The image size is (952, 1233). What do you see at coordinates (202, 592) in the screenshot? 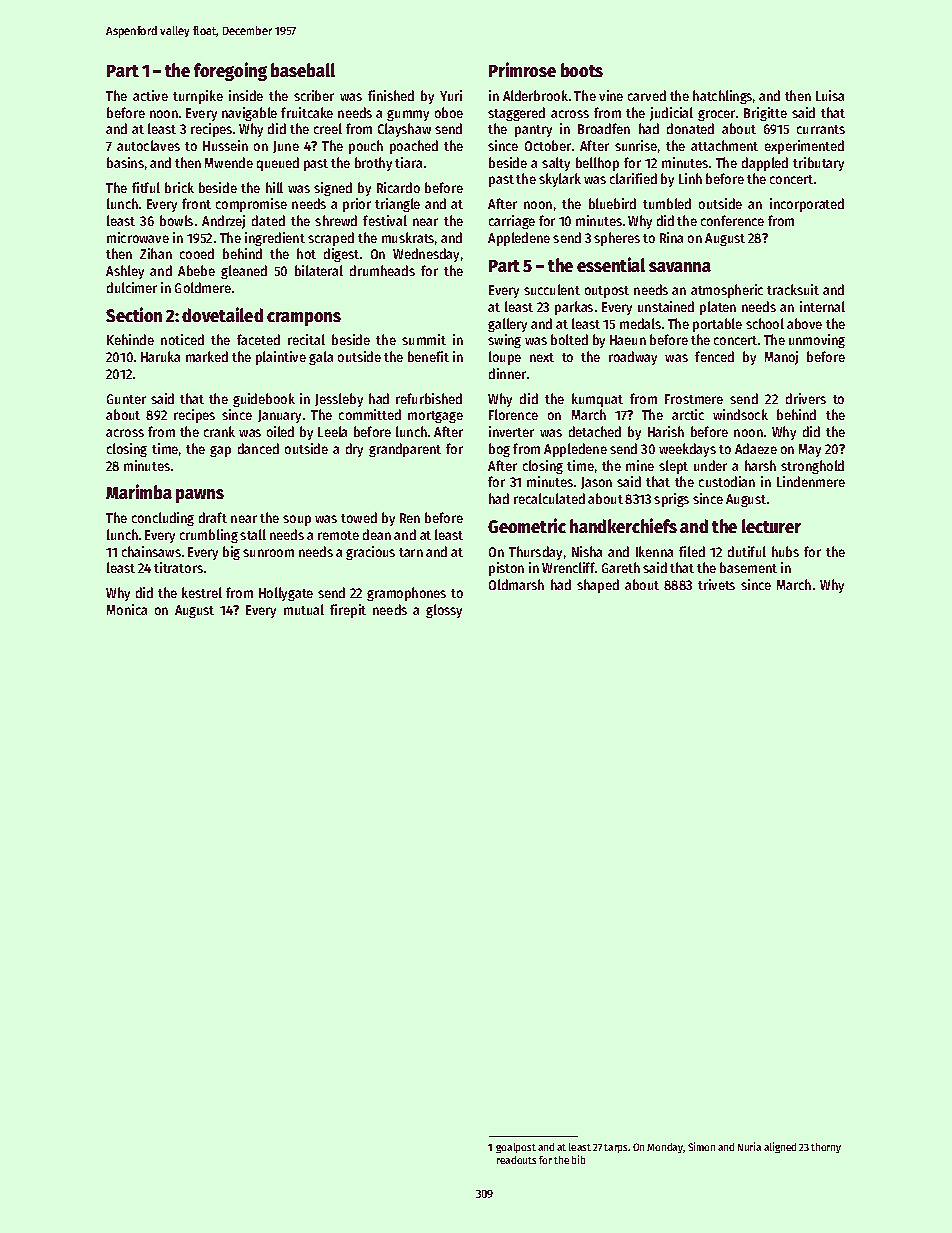
I see `kestrel` at bounding box center [202, 592].
